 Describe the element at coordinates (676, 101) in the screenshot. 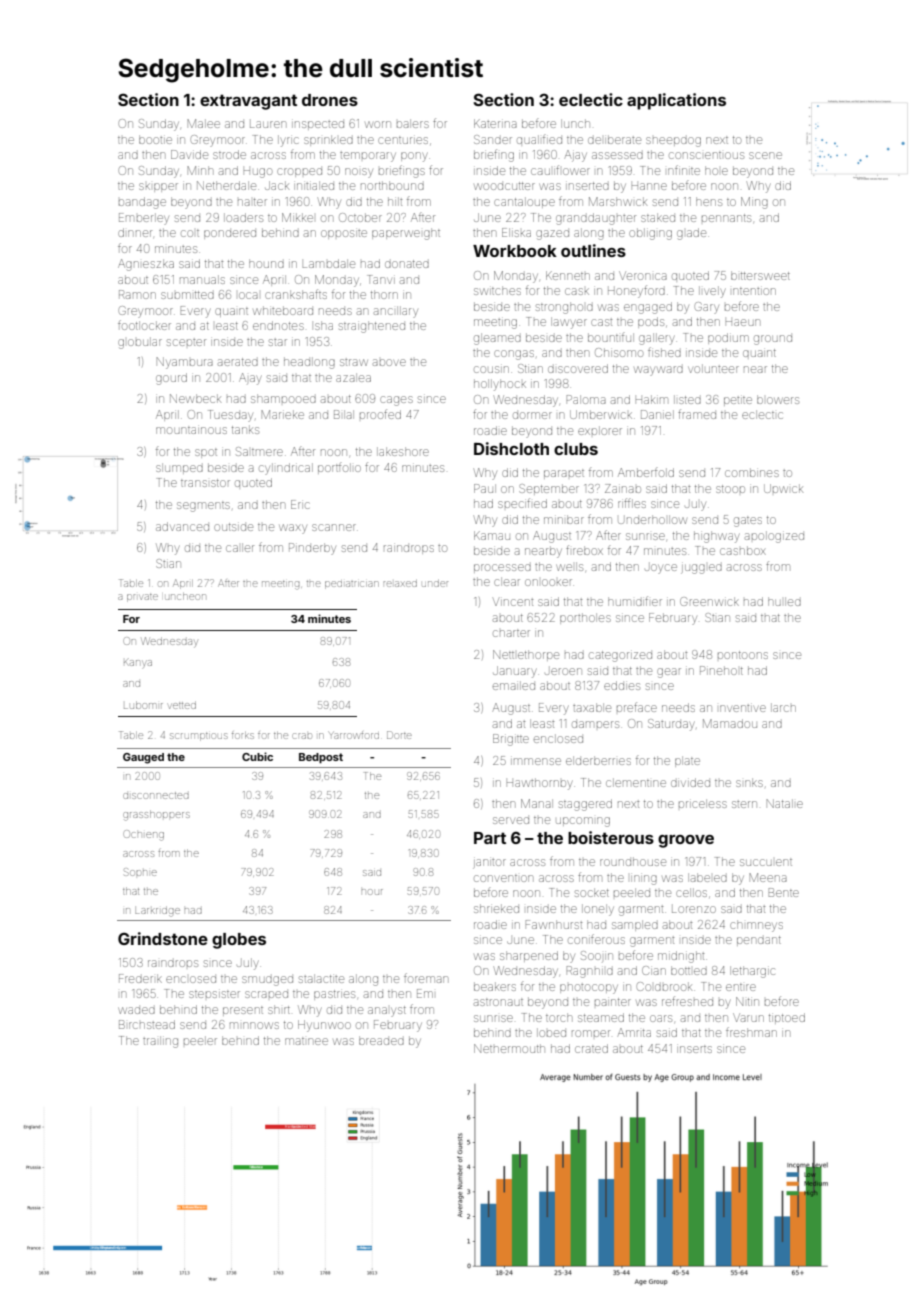

I see `applications` at that location.
